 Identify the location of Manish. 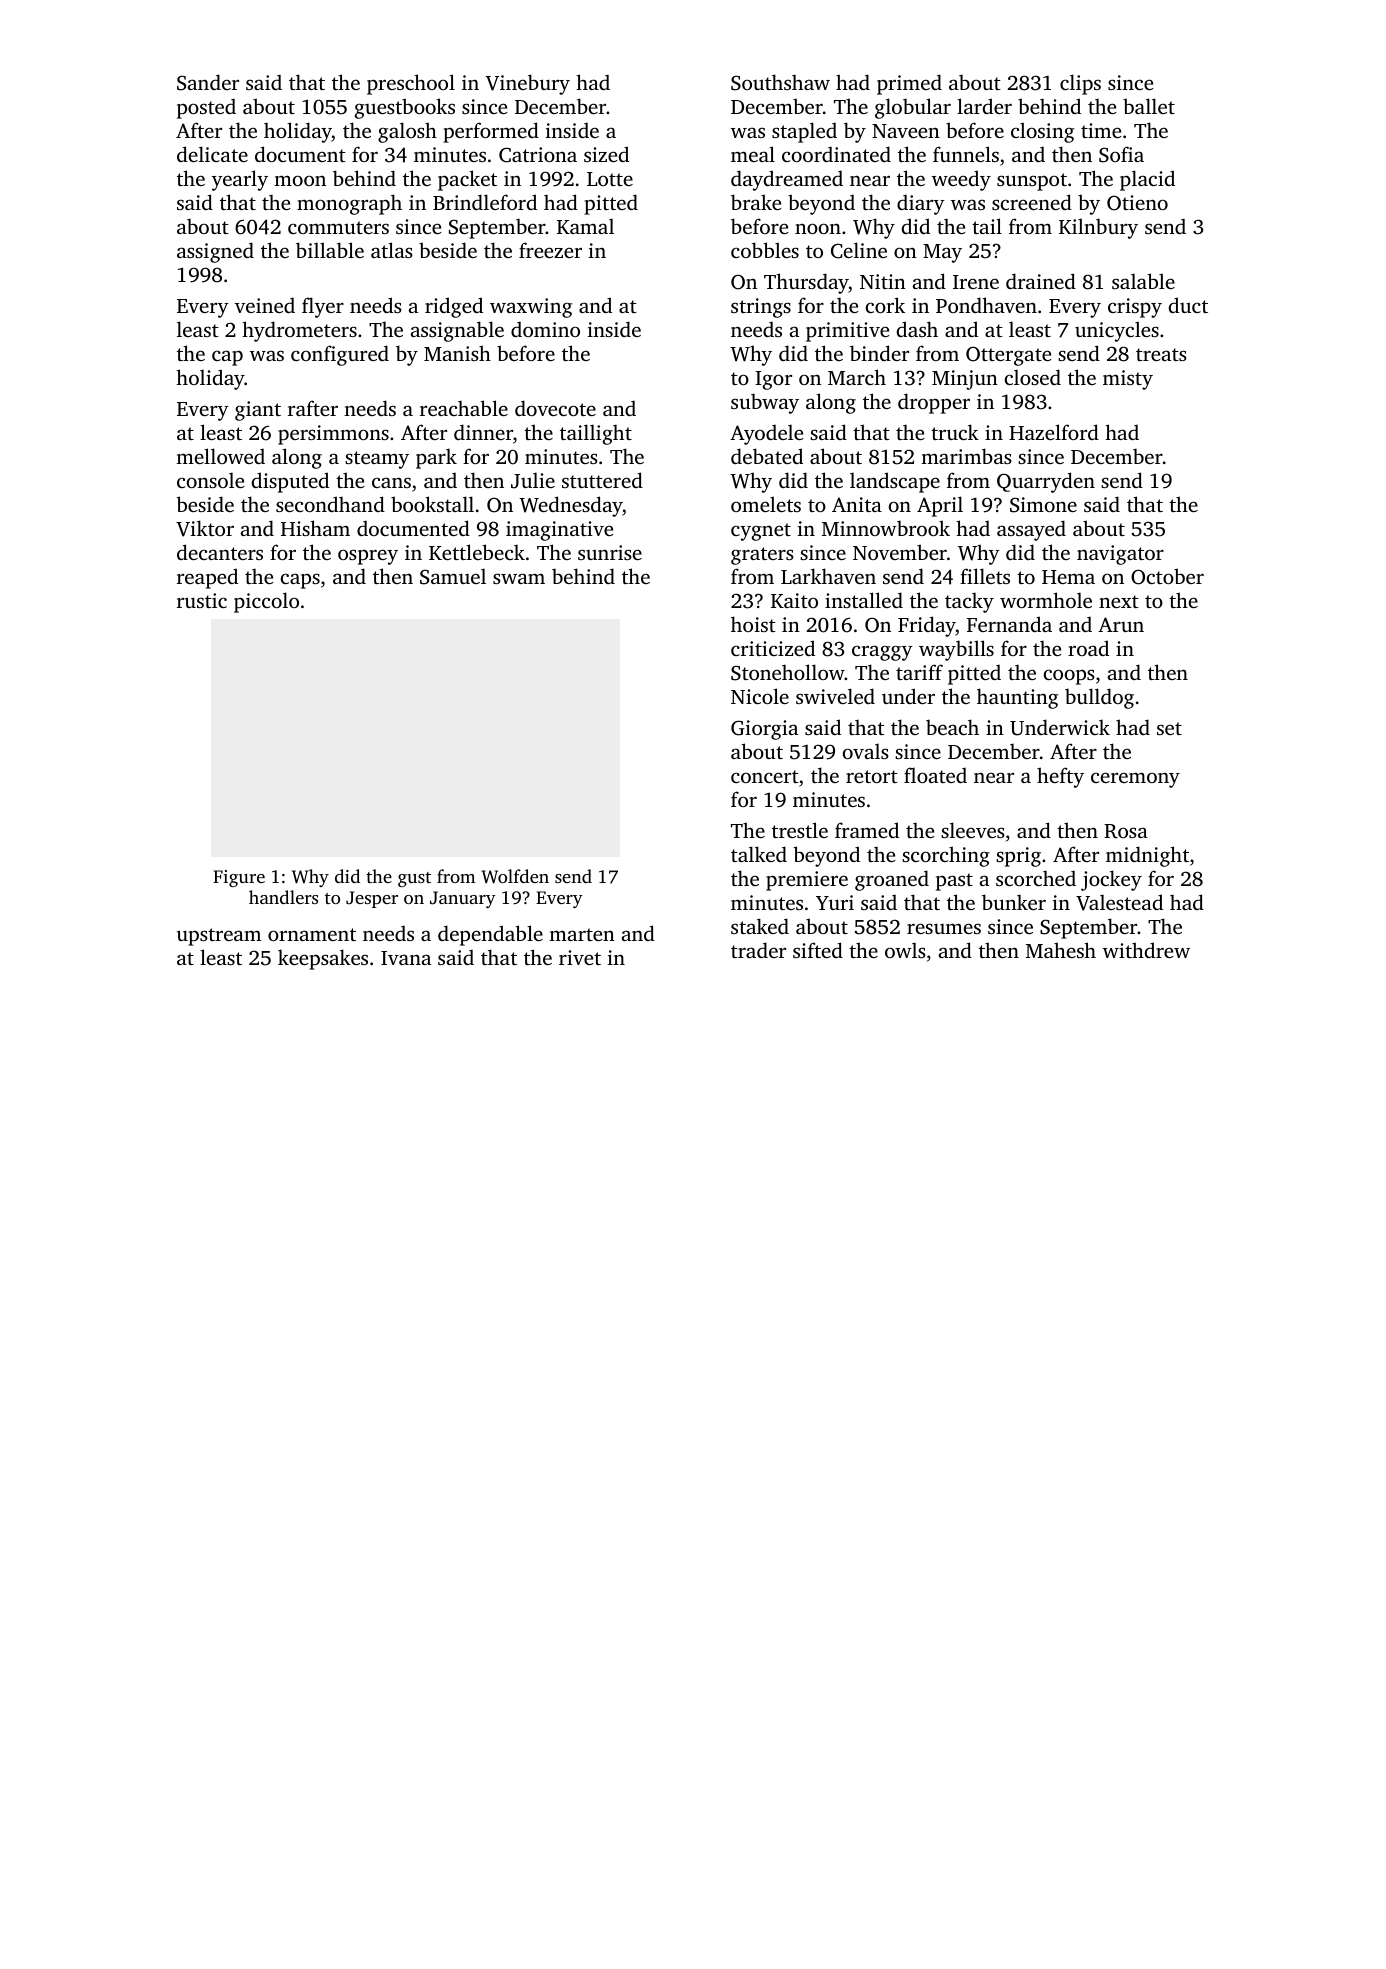
(457, 353).
